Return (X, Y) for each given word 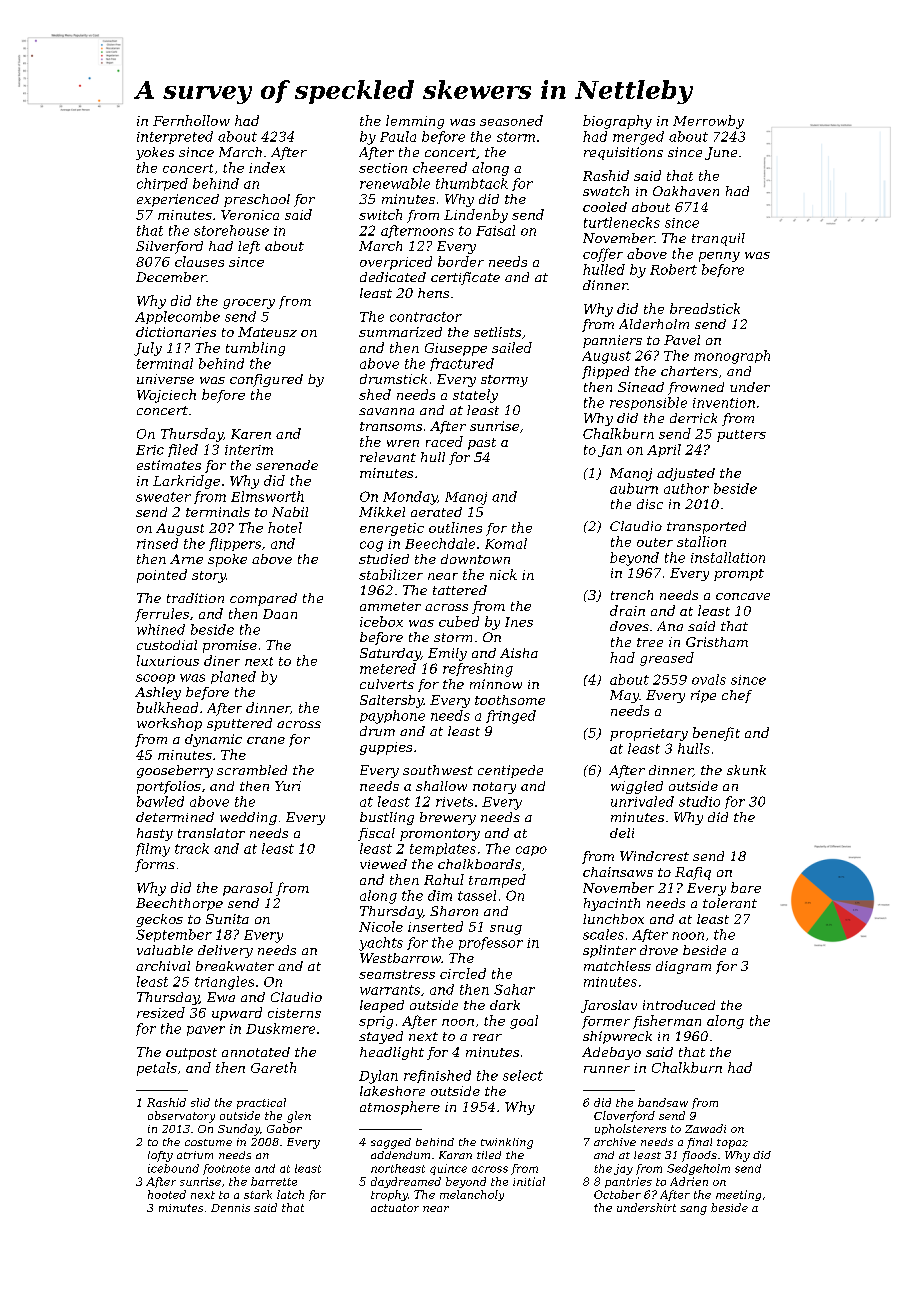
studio (699, 801)
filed (183, 450)
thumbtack (472, 183)
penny (719, 257)
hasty (155, 834)
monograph (732, 357)
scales (603, 934)
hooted (167, 1194)
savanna (386, 411)
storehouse (231, 230)
